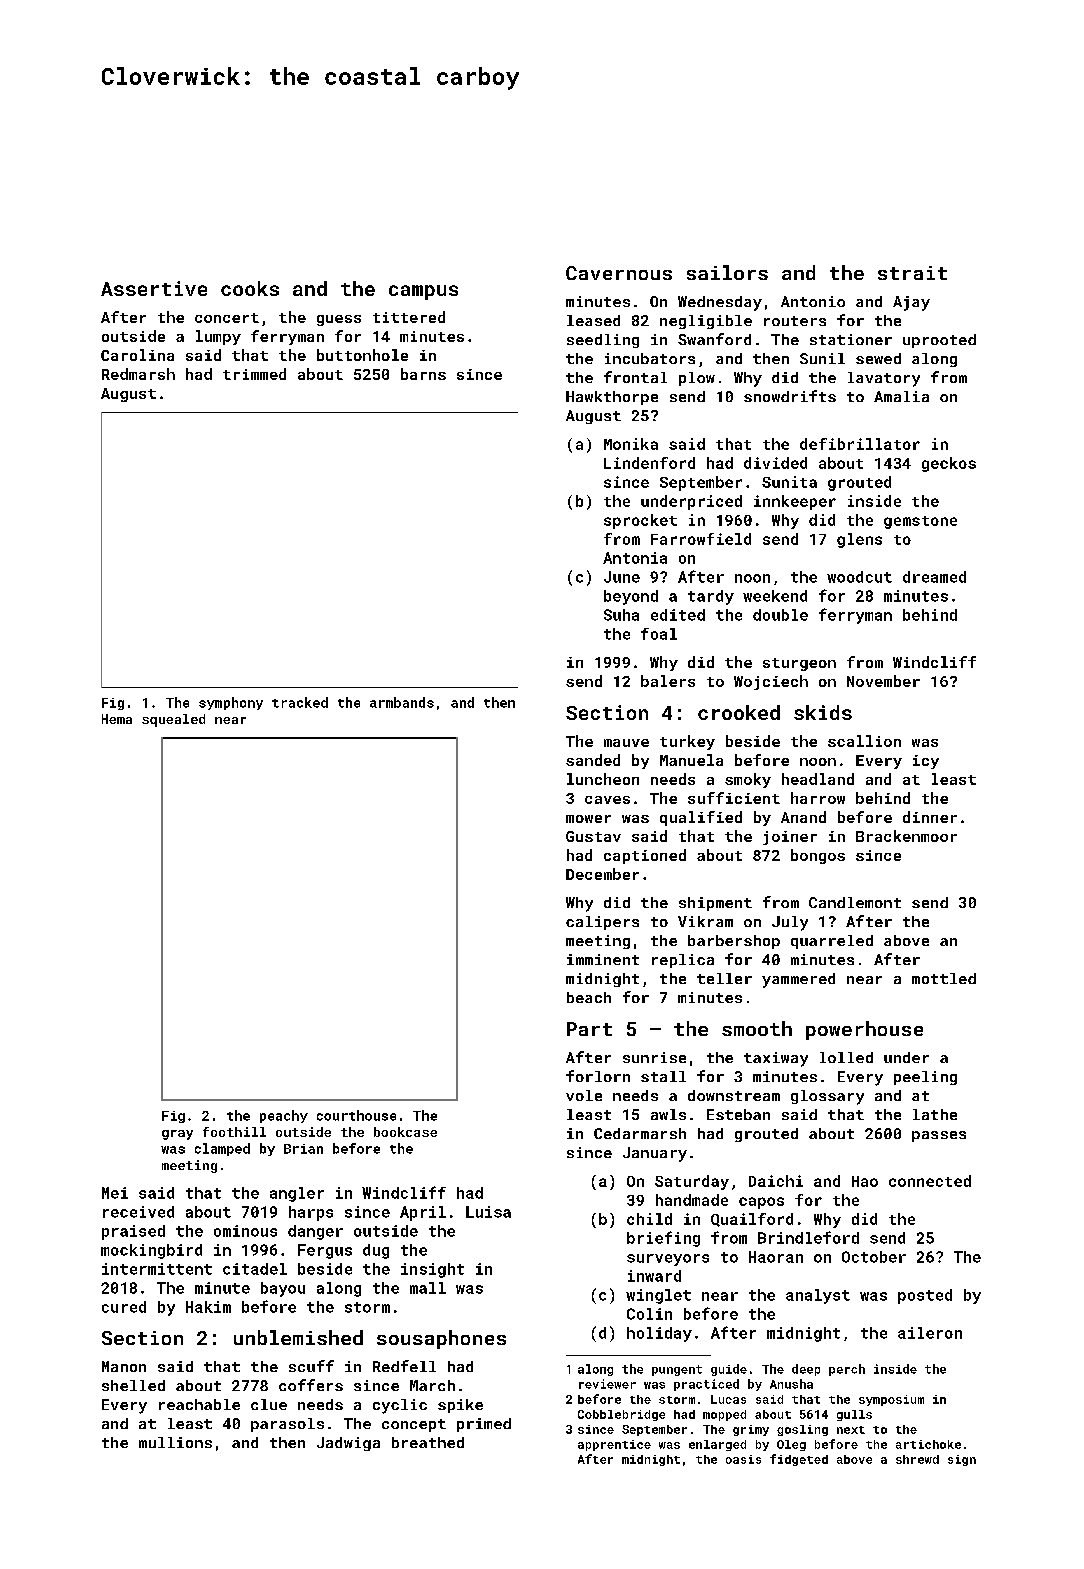  Describe the element at coordinates (325, 1251) in the screenshot. I see `Fergus` at that location.
